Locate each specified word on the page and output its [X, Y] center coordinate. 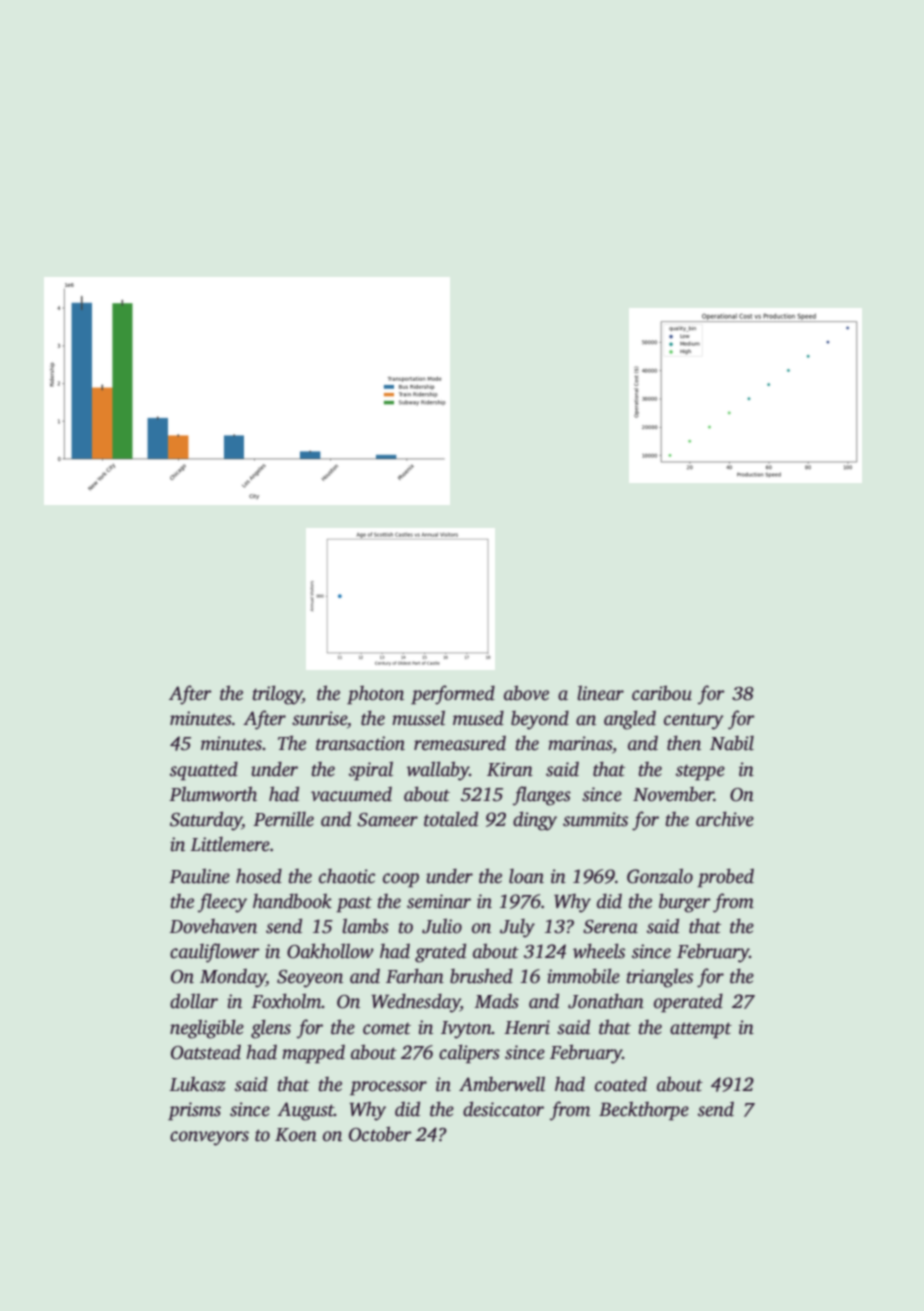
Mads [496, 1001]
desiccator [503, 1109]
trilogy [278, 695]
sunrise [319, 718]
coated [621, 1084]
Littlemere [230, 844]
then [684, 743]
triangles [660, 978]
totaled [451, 819]
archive [725, 819]
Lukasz [197, 1084]
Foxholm [286, 1001]
